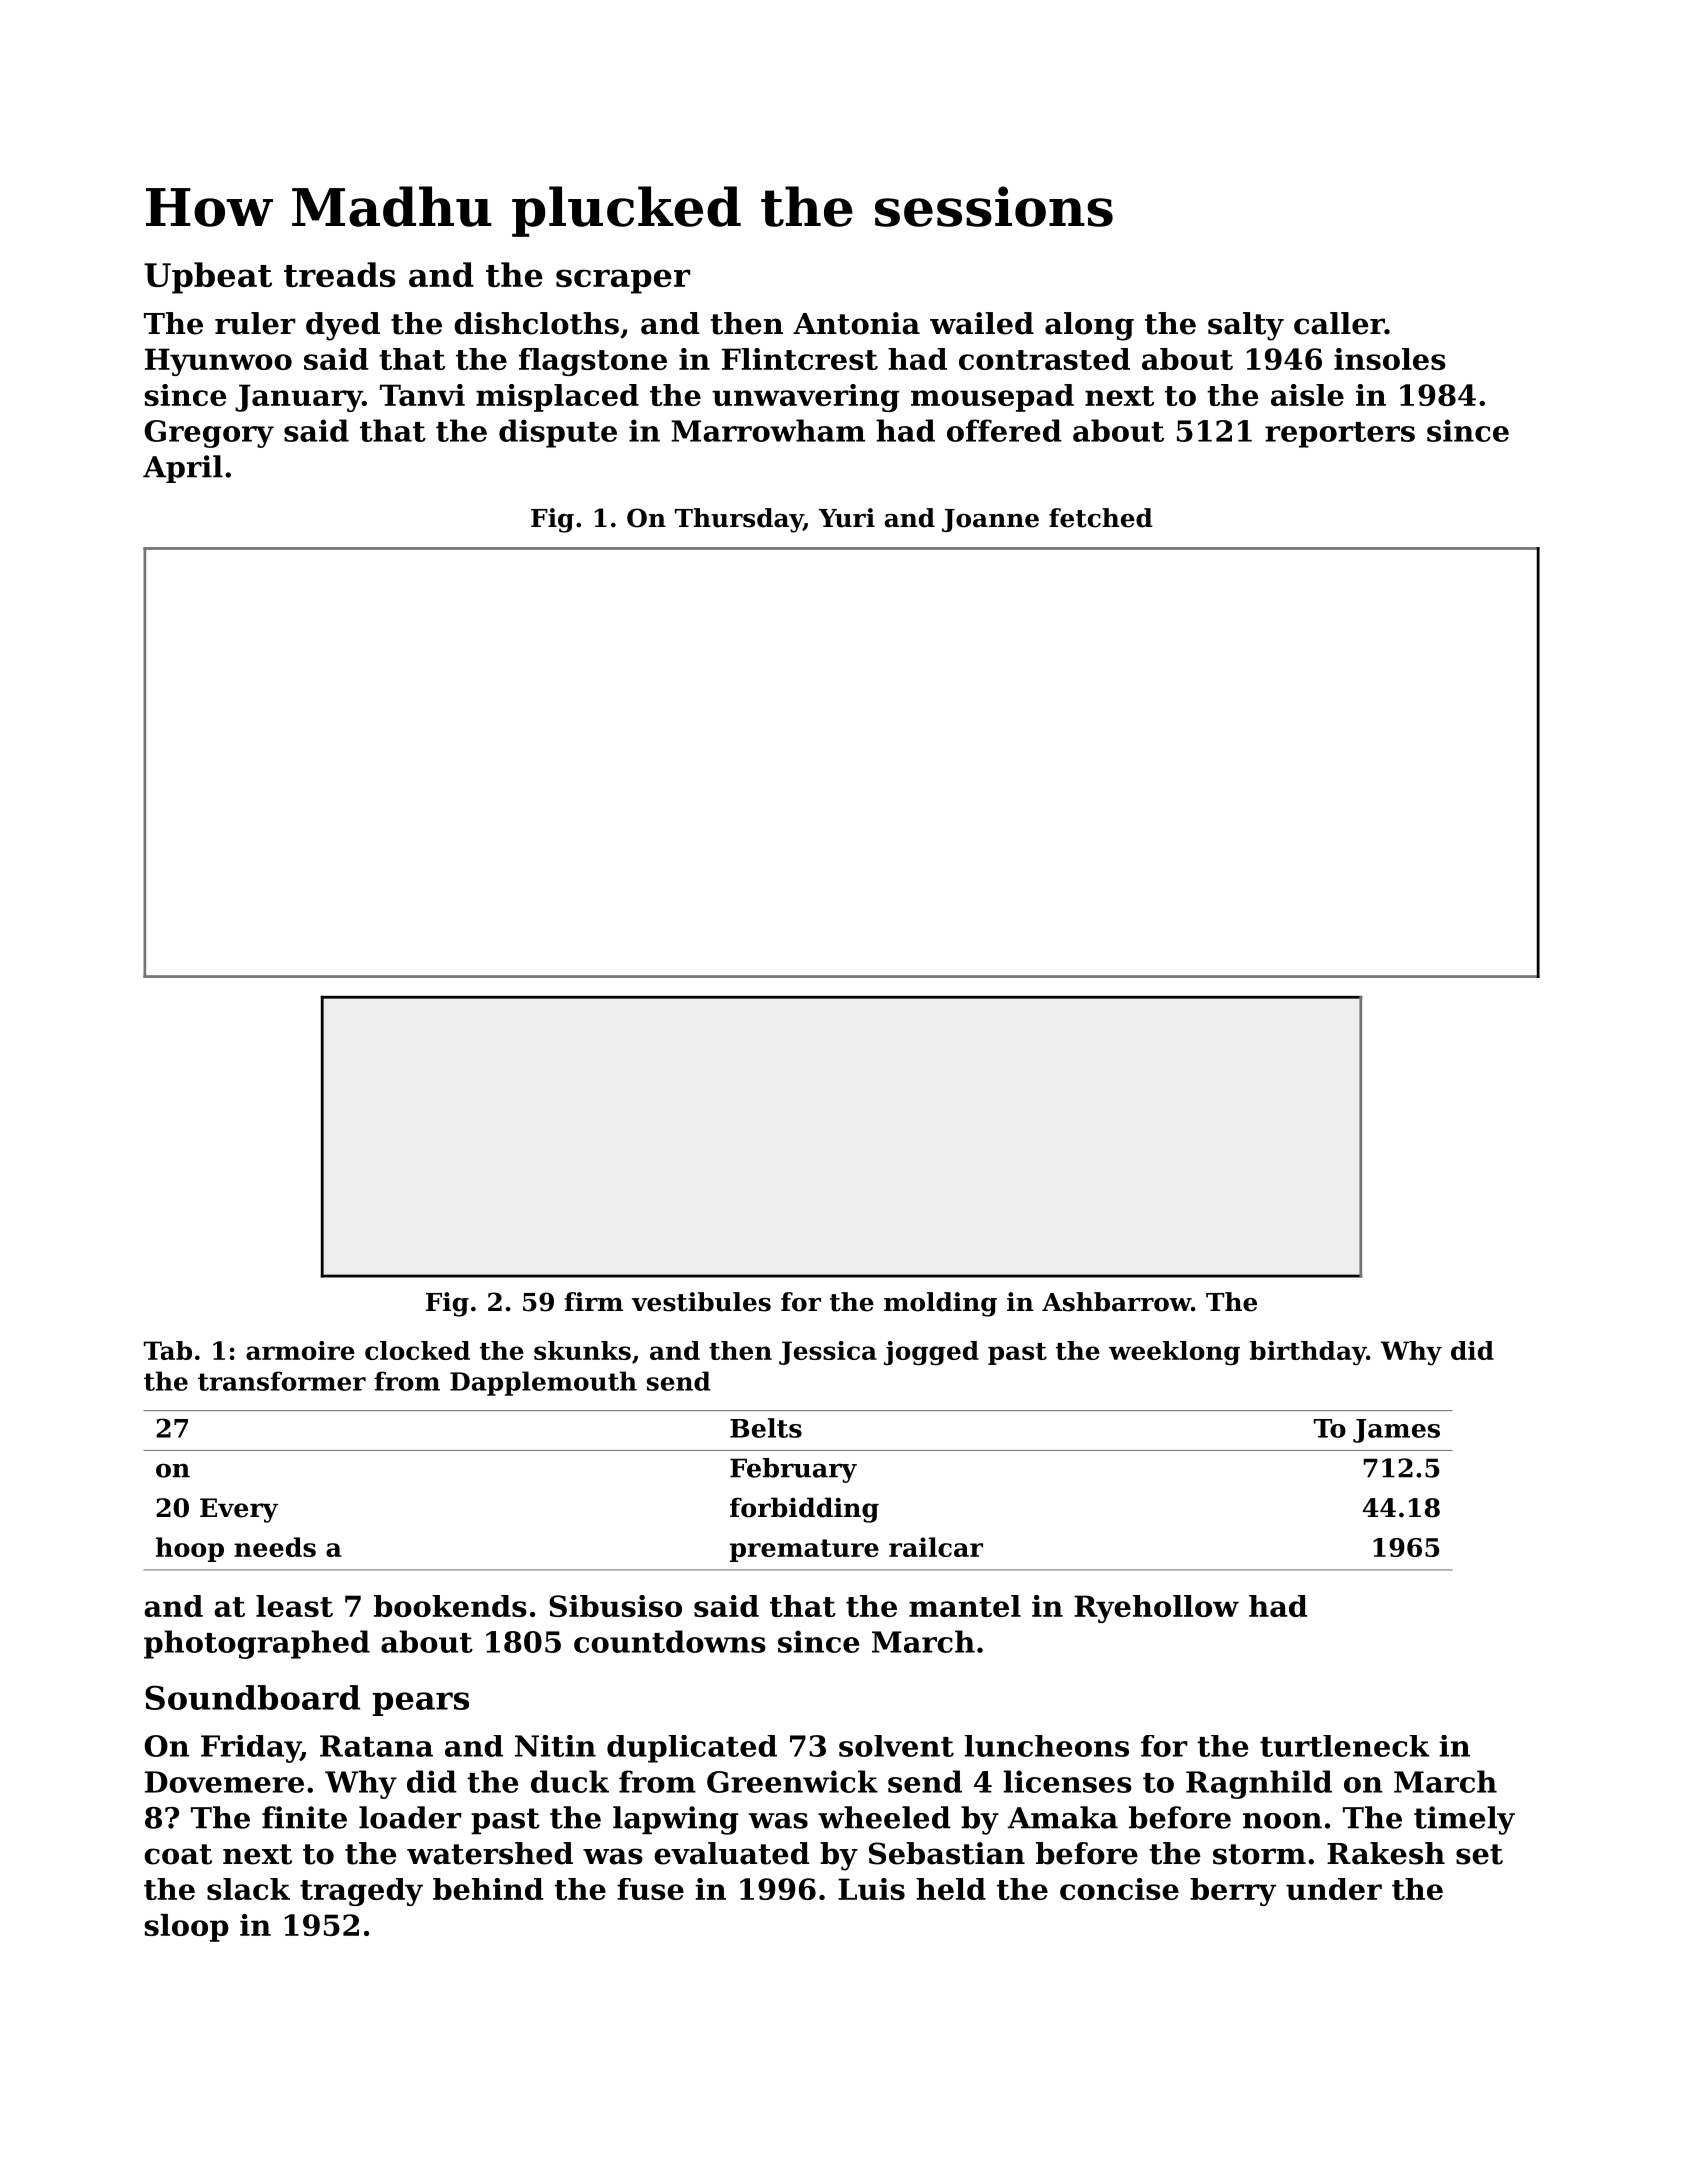  What do you see at coordinates (847, 518) in the screenshot?
I see `Yuri` at bounding box center [847, 518].
